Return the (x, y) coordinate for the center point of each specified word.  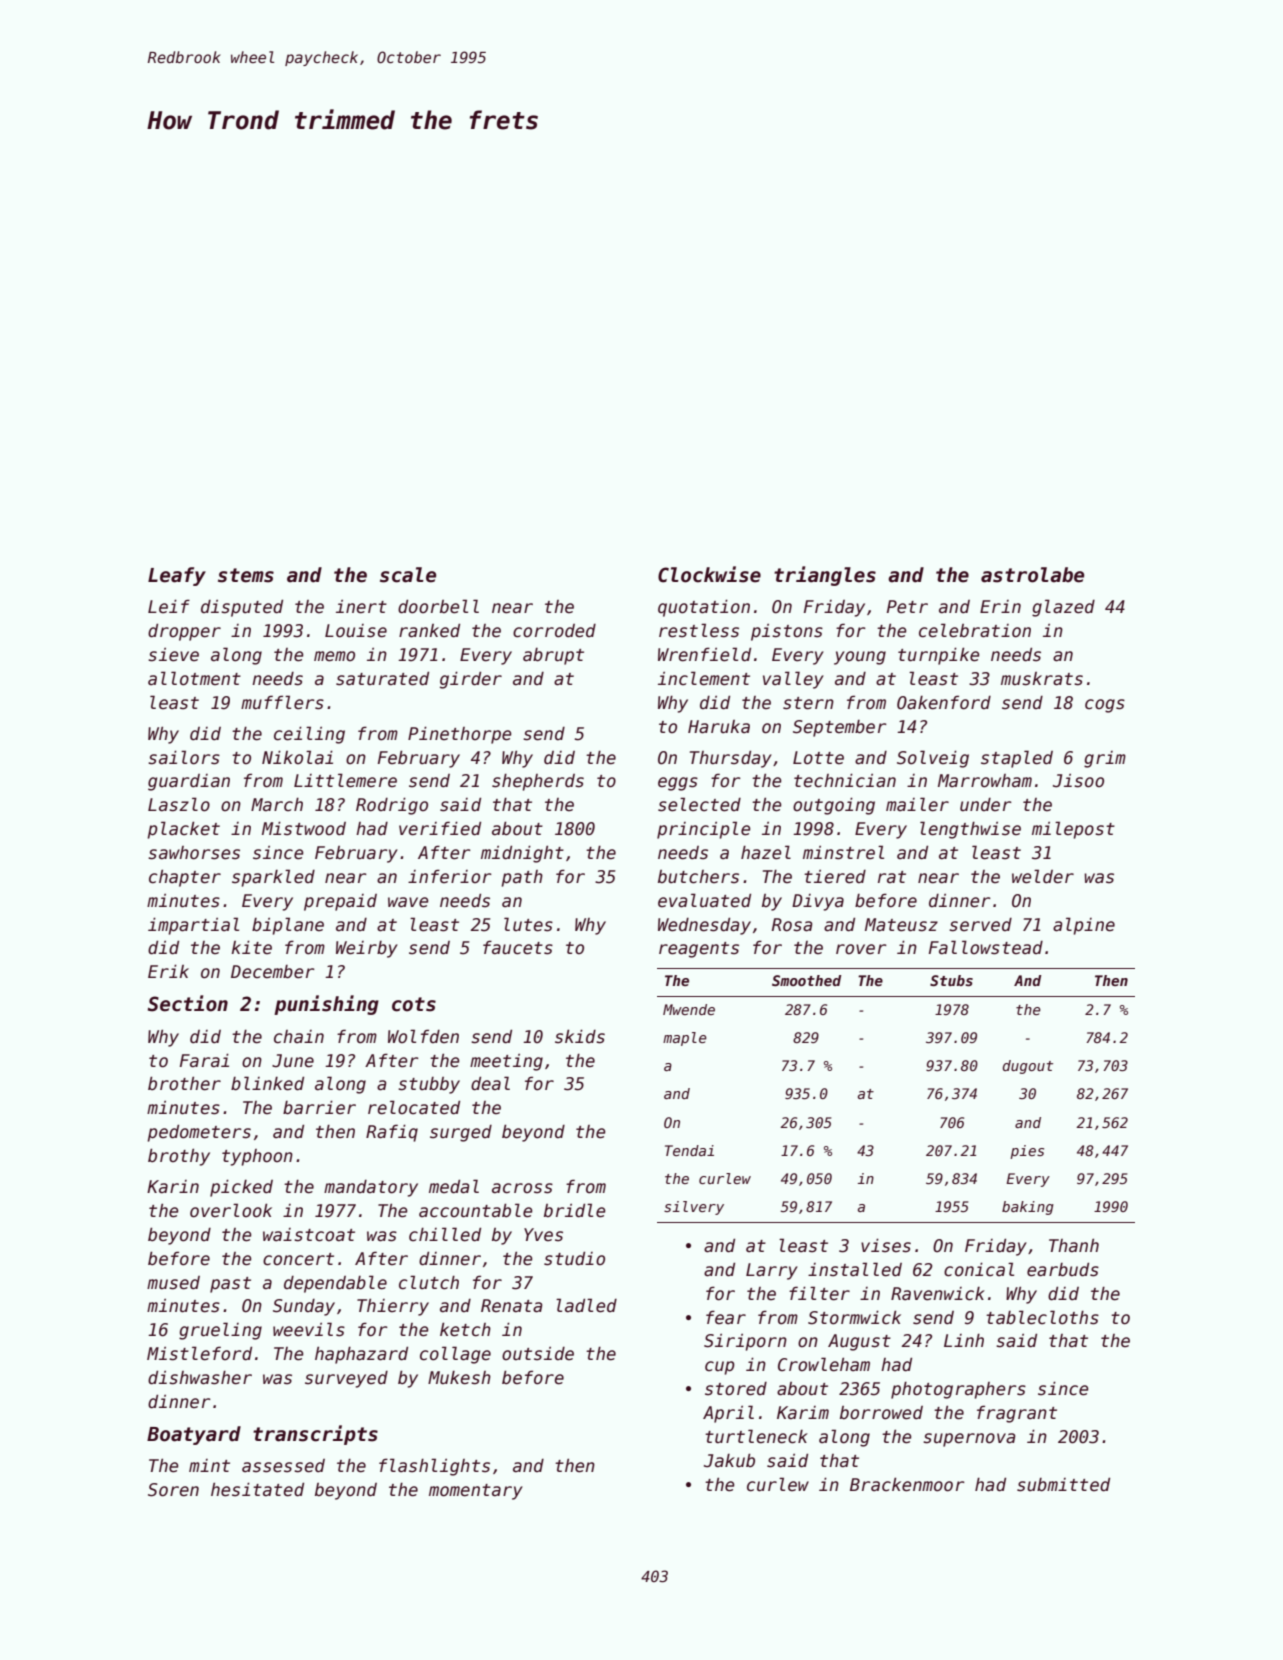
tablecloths (1042, 1317)
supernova (969, 1440)
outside (538, 1354)
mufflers (282, 702)
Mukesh (459, 1378)
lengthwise (970, 830)
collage (455, 1355)
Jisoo (1078, 781)
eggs (678, 784)
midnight (522, 854)
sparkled (273, 878)
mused (173, 1283)
